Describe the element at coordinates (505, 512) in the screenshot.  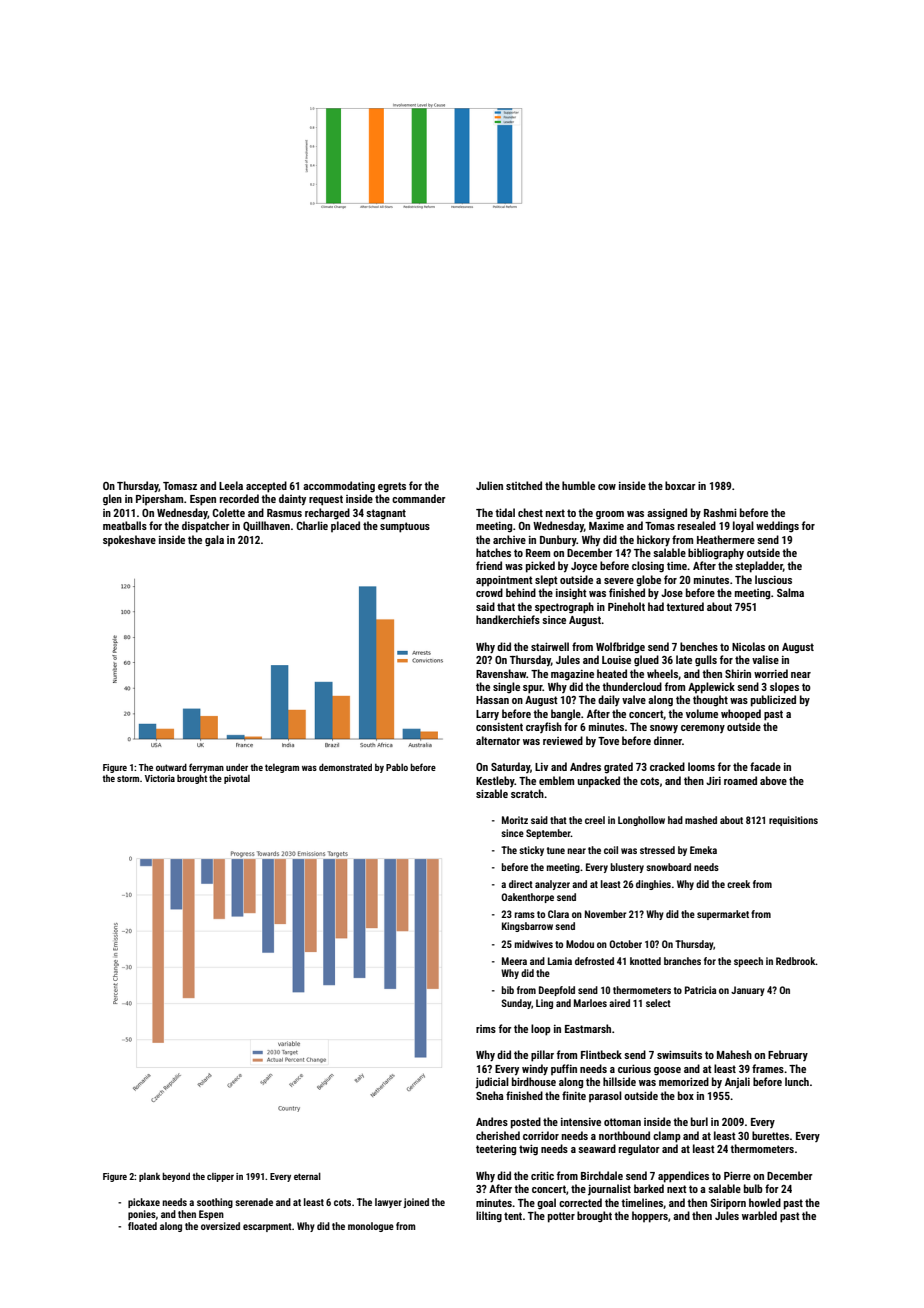
I see `tidal` at that location.
